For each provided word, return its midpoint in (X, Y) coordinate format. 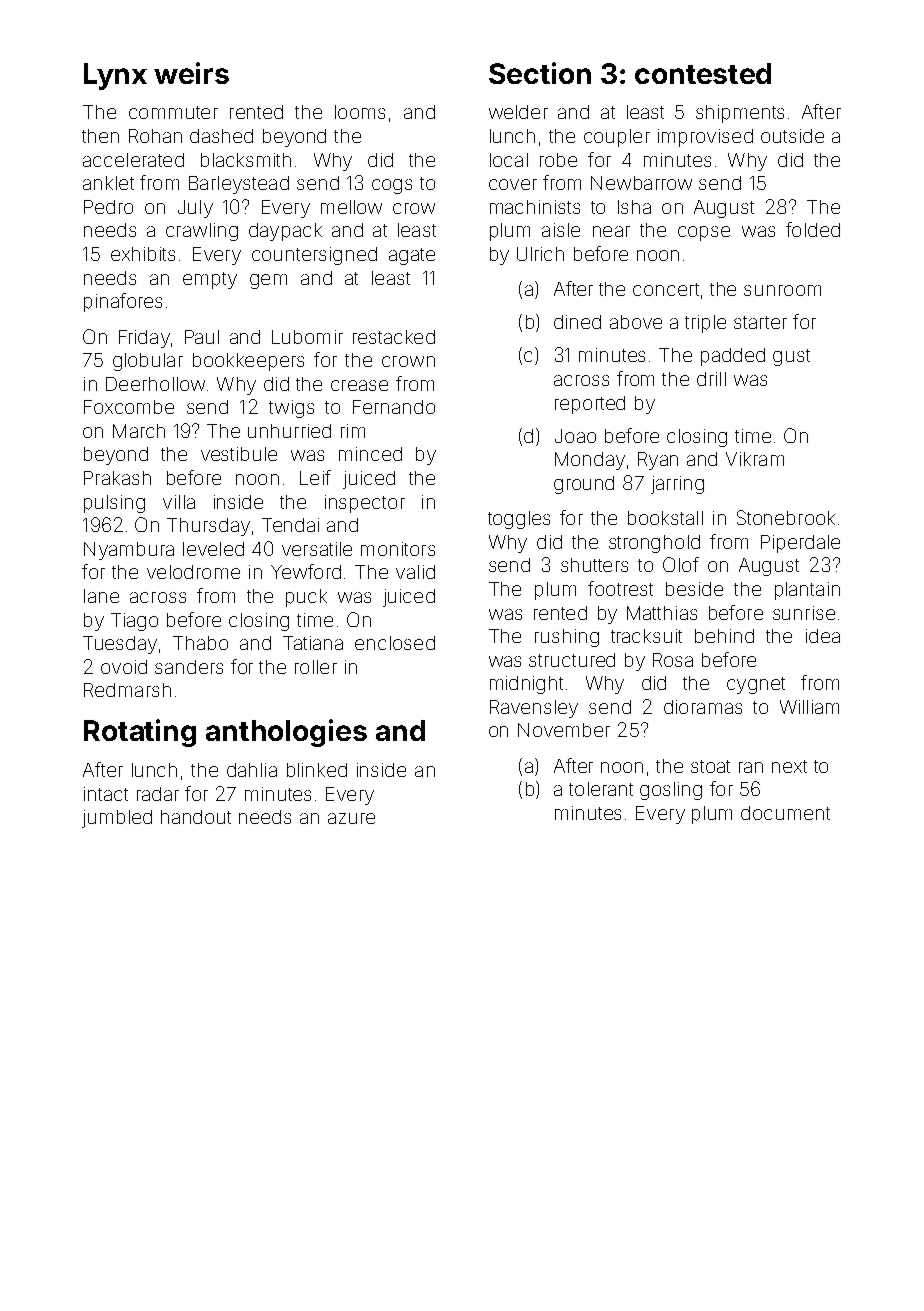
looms (360, 112)
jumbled (117, 819)
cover (513, 184)
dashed (221, 136)
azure (351, 818)
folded (813, 229)
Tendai (290, 525)
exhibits (143, 254)
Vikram (755, 459)
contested (703, 73)
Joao (575, 436)
